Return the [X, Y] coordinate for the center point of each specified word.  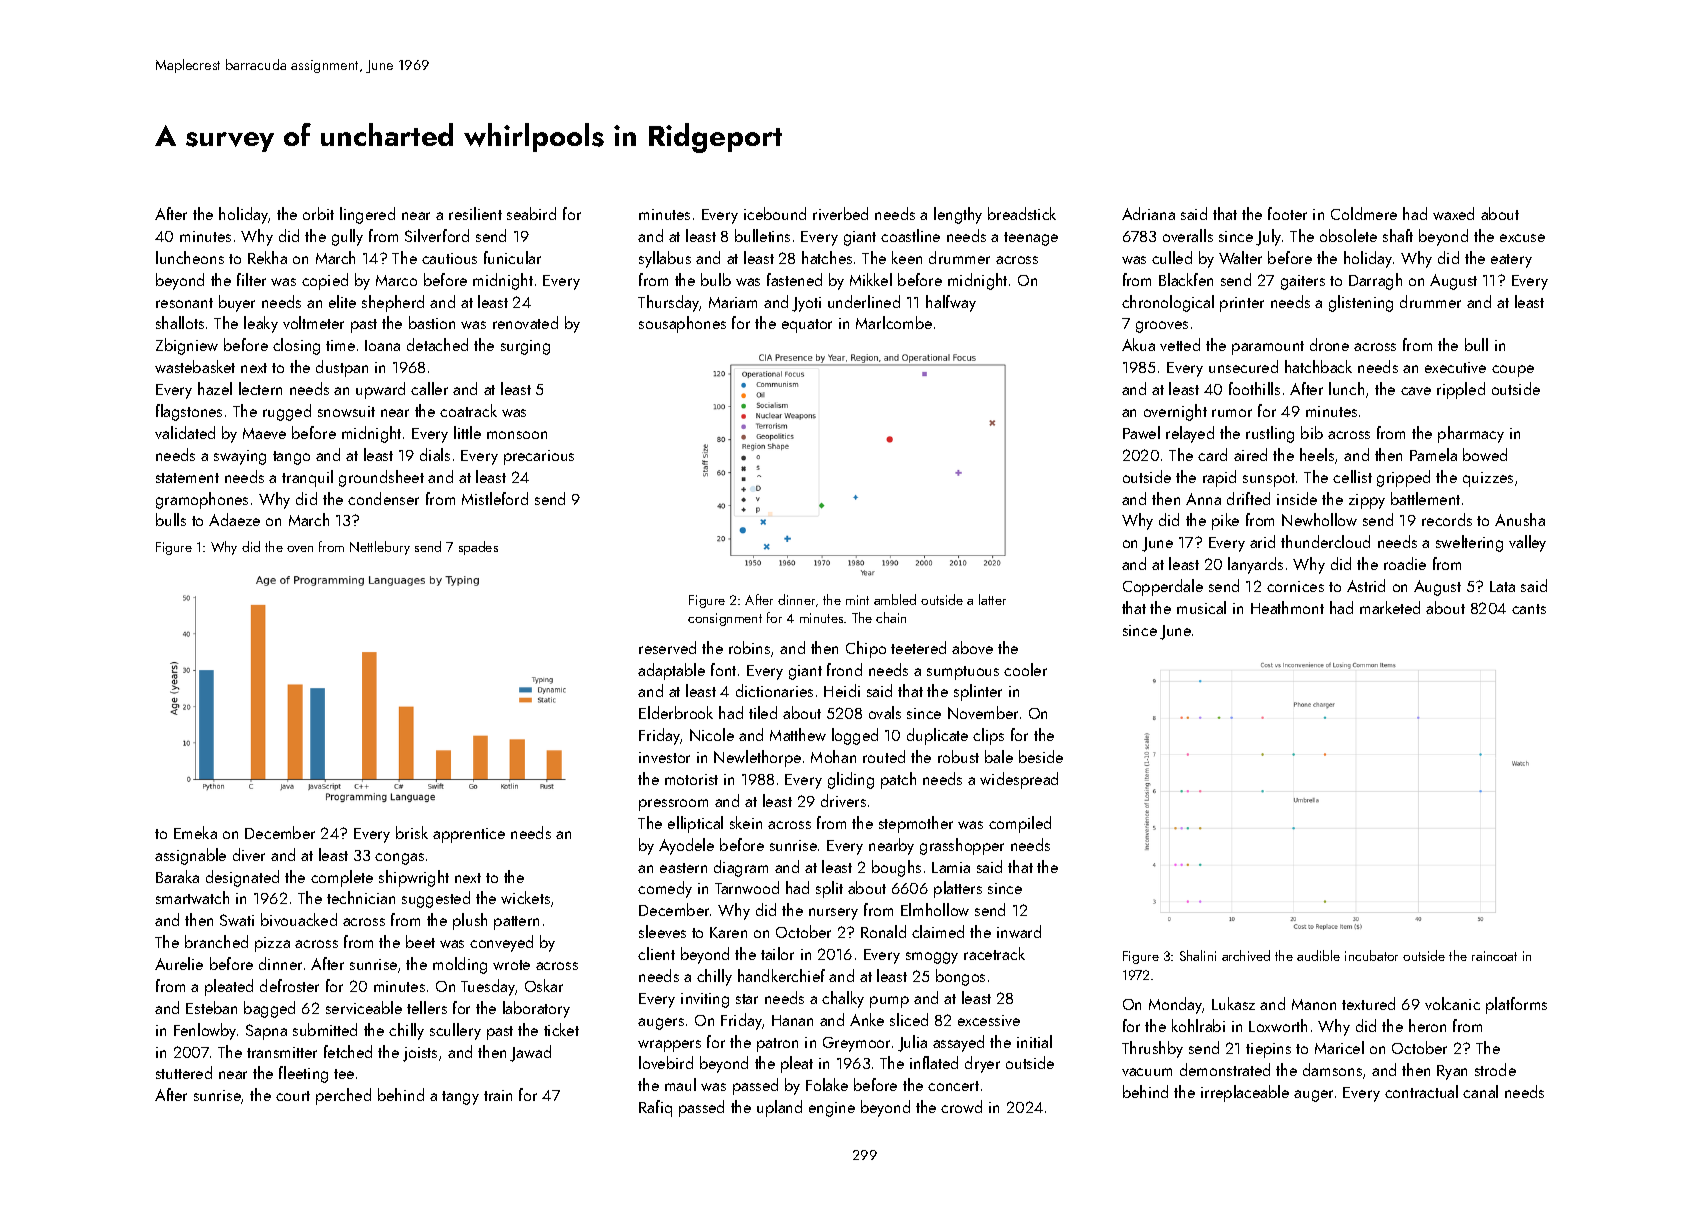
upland [779, 1108]
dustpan [342, 368]
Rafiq [655, 1108]
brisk [412, 832]
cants [1529, 609]
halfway [951, 303]
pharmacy [1471, 434]
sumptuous [963, 673]
